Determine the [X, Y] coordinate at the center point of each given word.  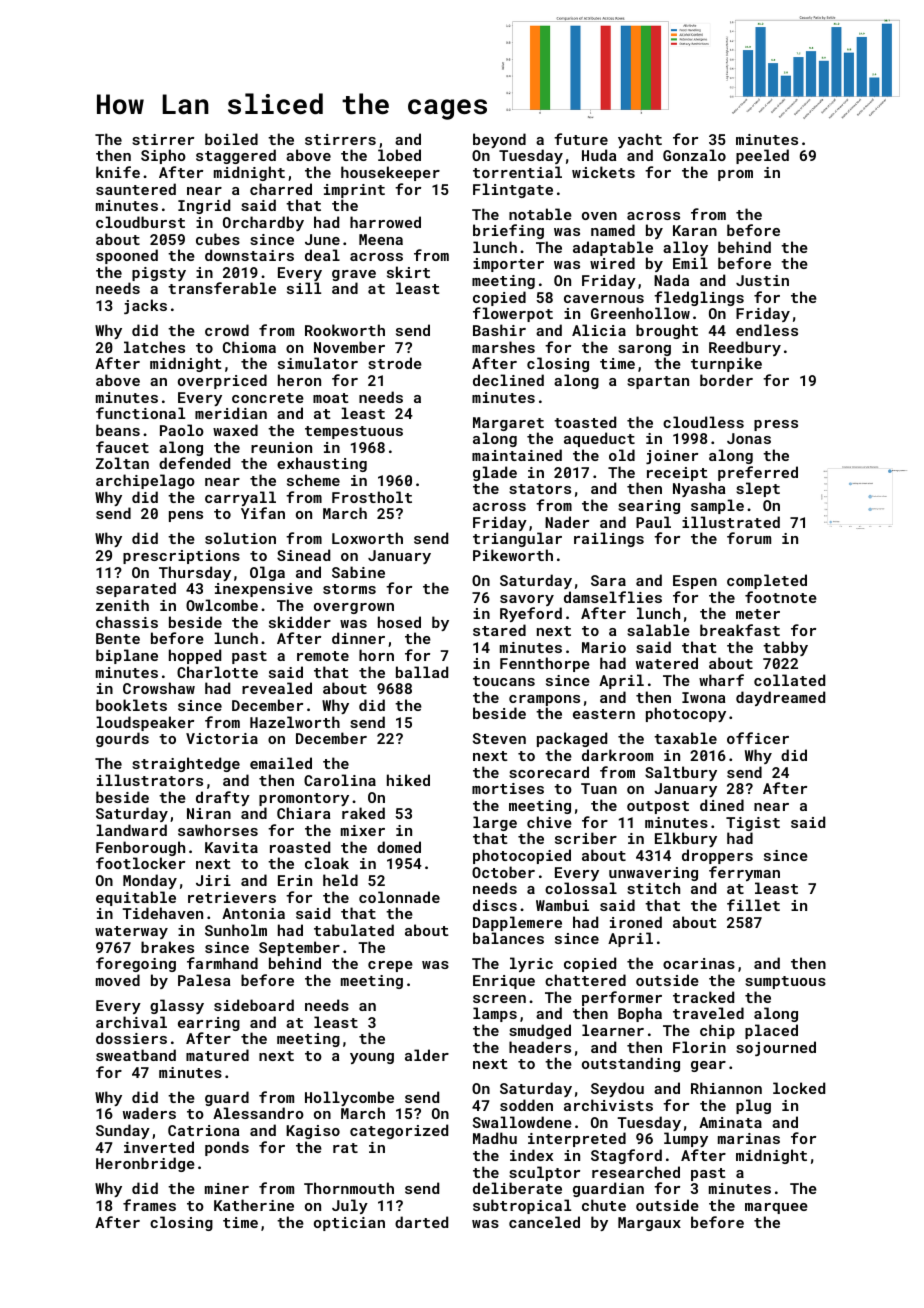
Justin [762, 280]
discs [495, 905]
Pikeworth [513, 555]
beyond [499, 140]
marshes [503, 347]
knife [118, 172]
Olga [267, 573]
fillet [753, 905]
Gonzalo [694, 155]
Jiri [213, 880]
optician [349, 1224]
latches [154, 347]
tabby [785, 648]
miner [227, 1188]
